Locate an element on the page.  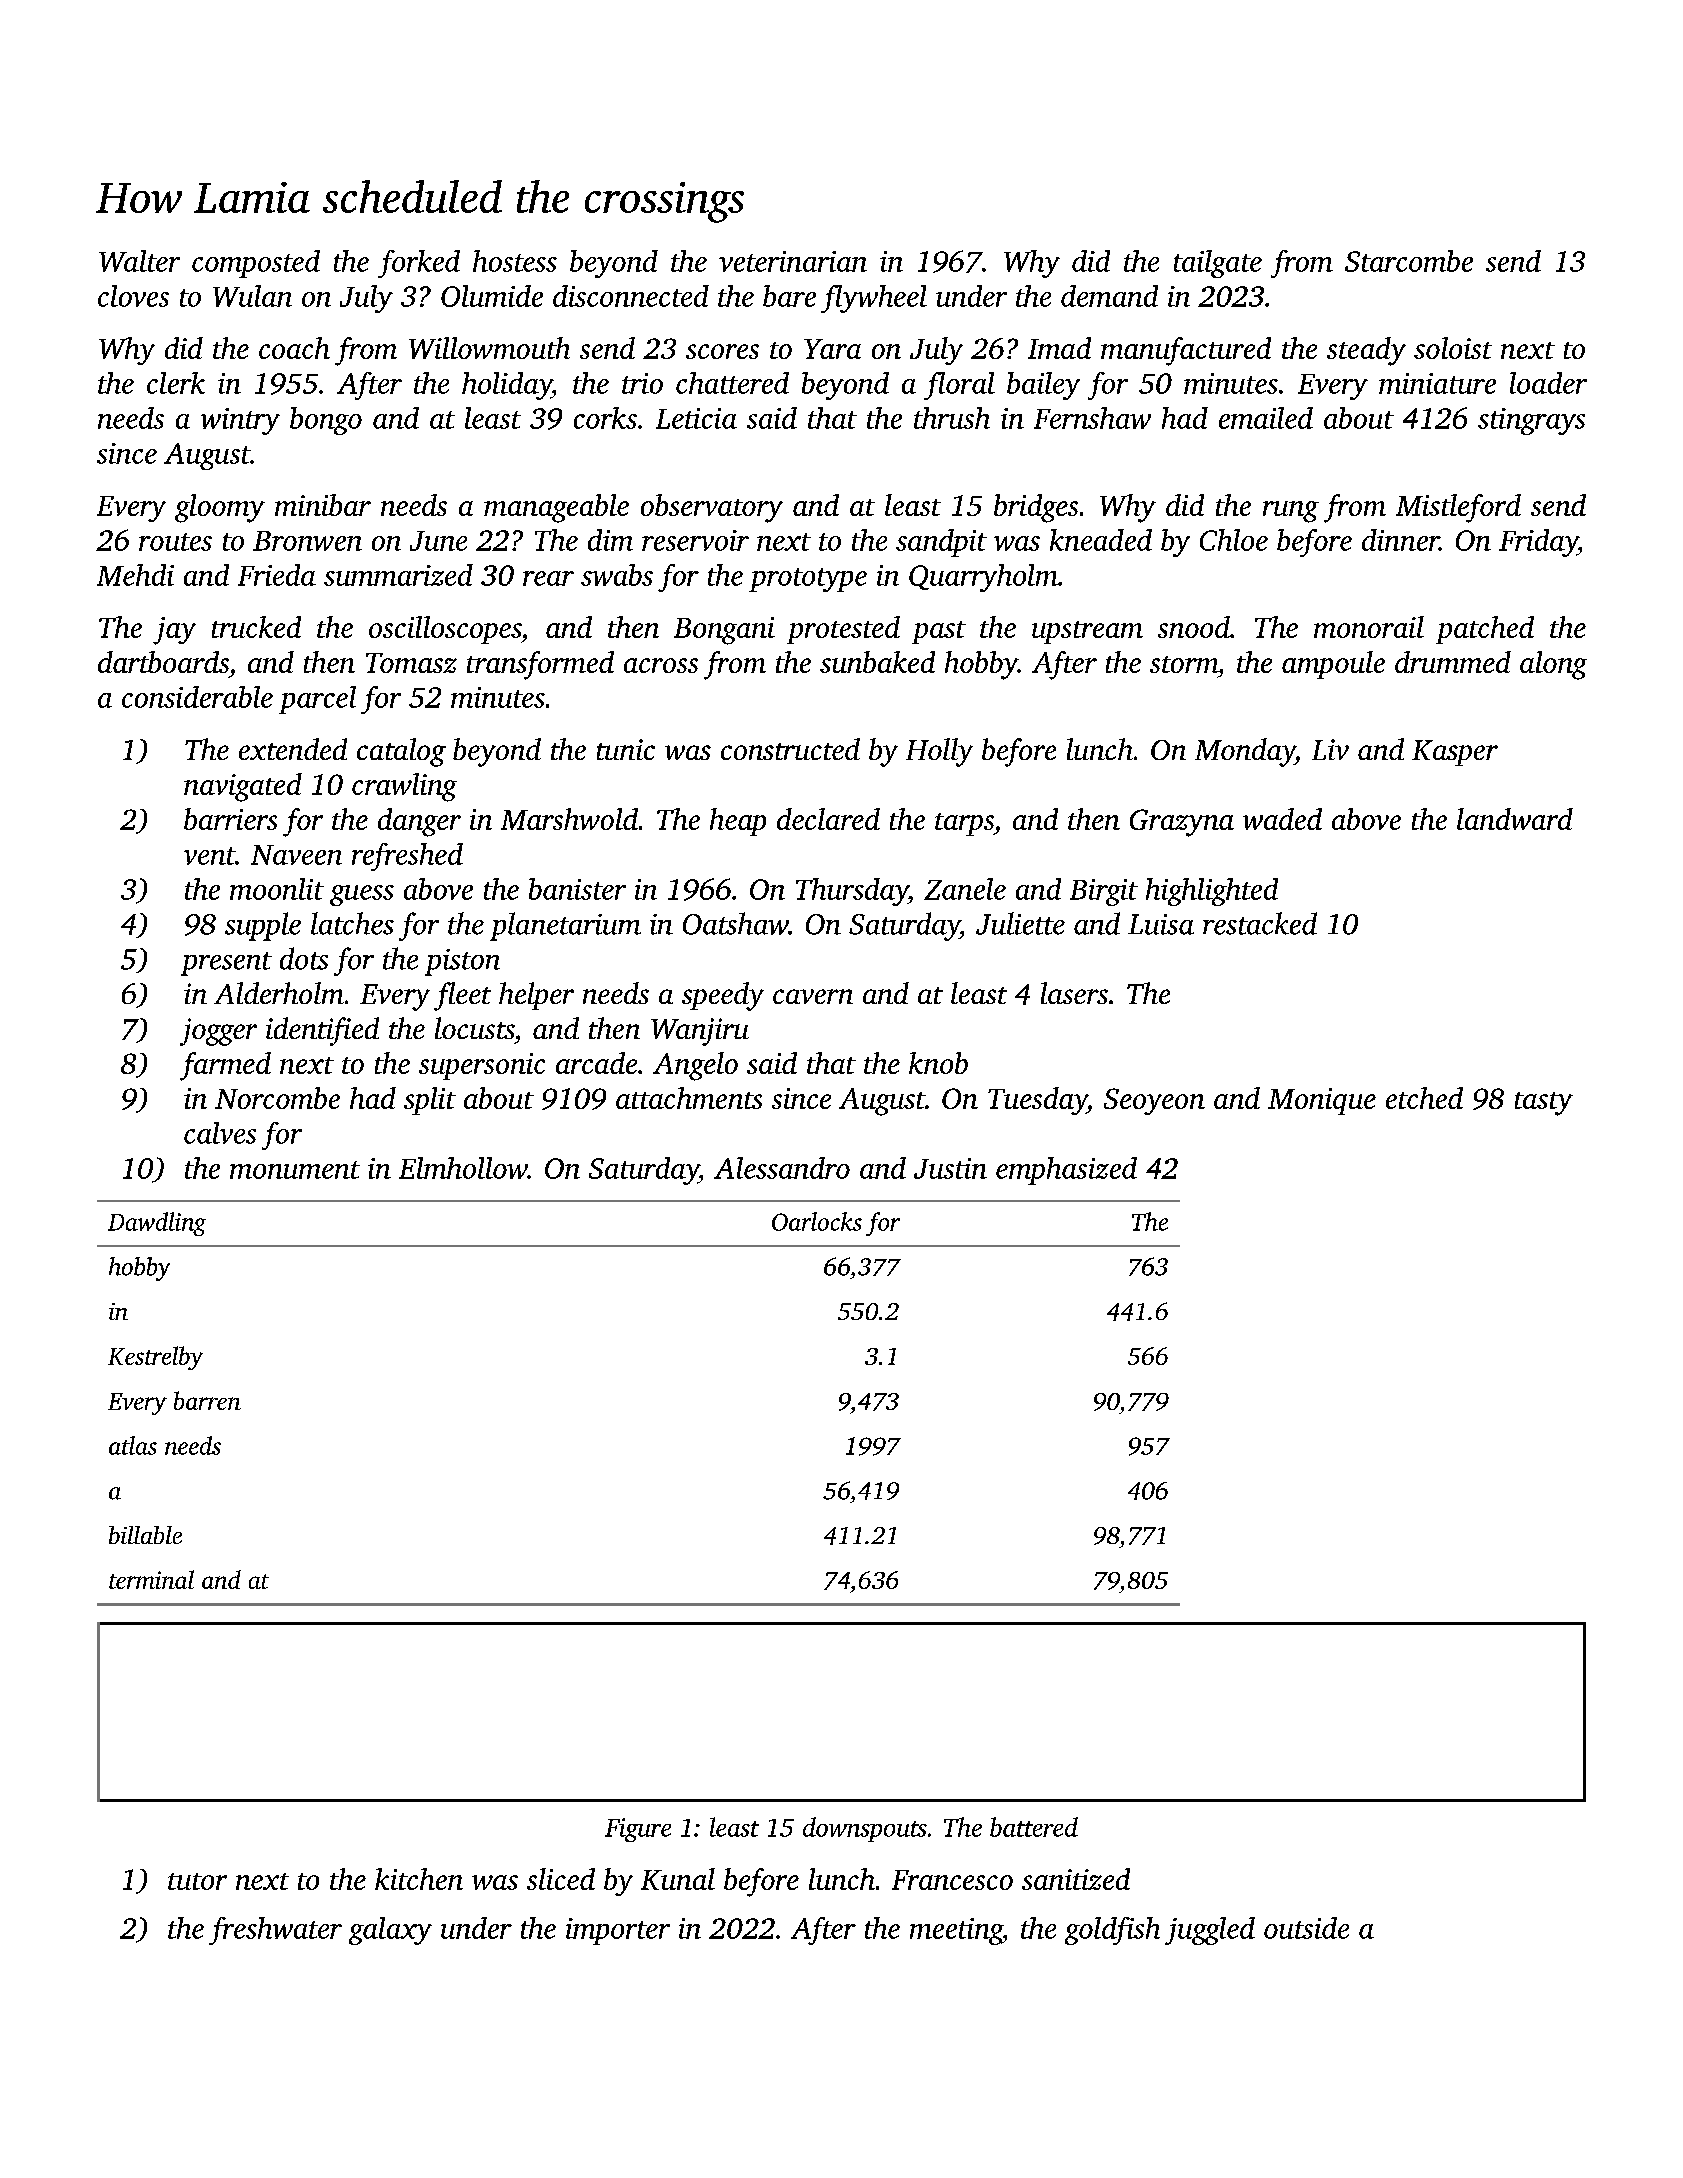
Figure is located at coordinates (638, 1830).
